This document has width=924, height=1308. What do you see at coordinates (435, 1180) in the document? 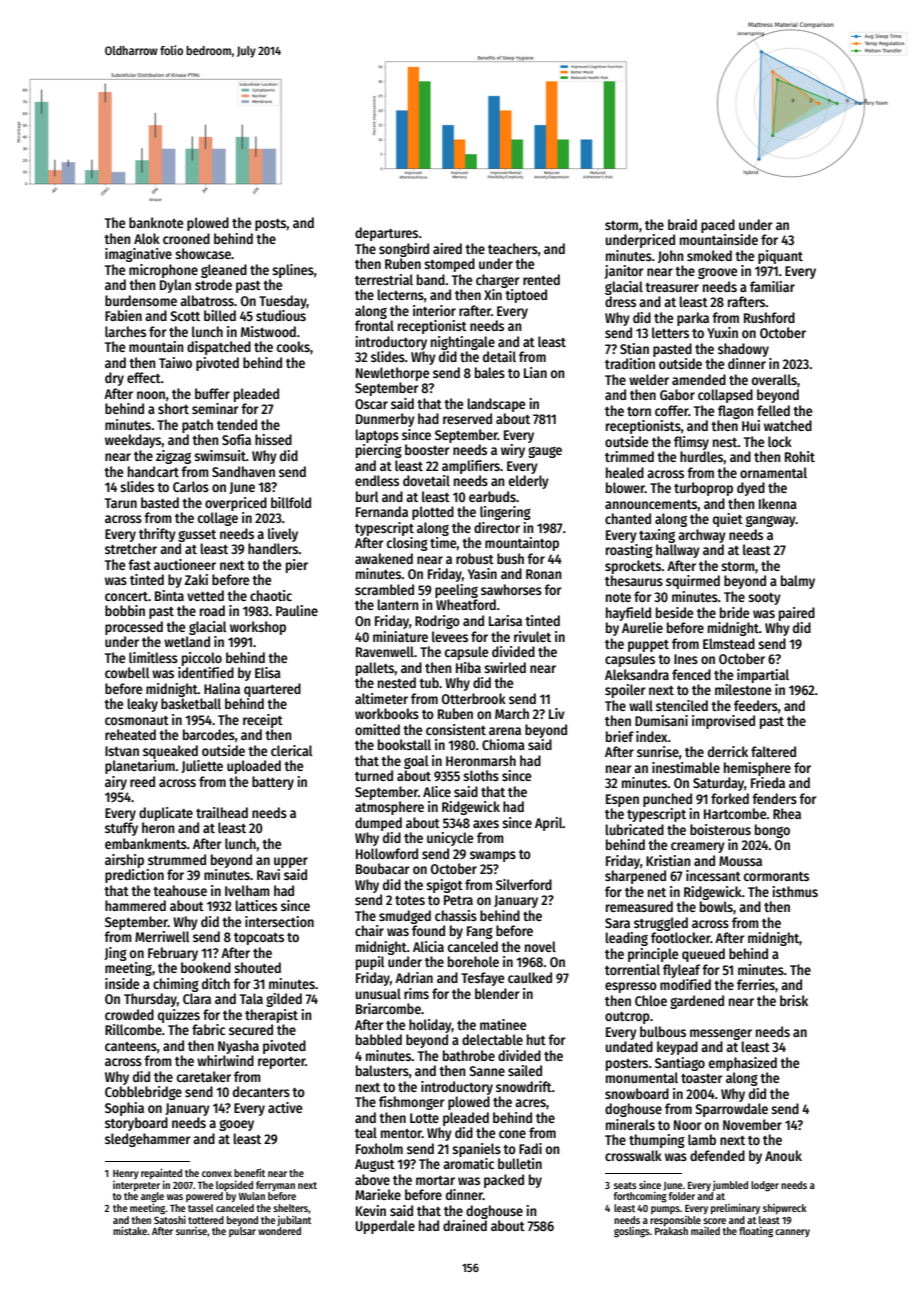
I see `mortar` at bounding box center [435, 1180].
